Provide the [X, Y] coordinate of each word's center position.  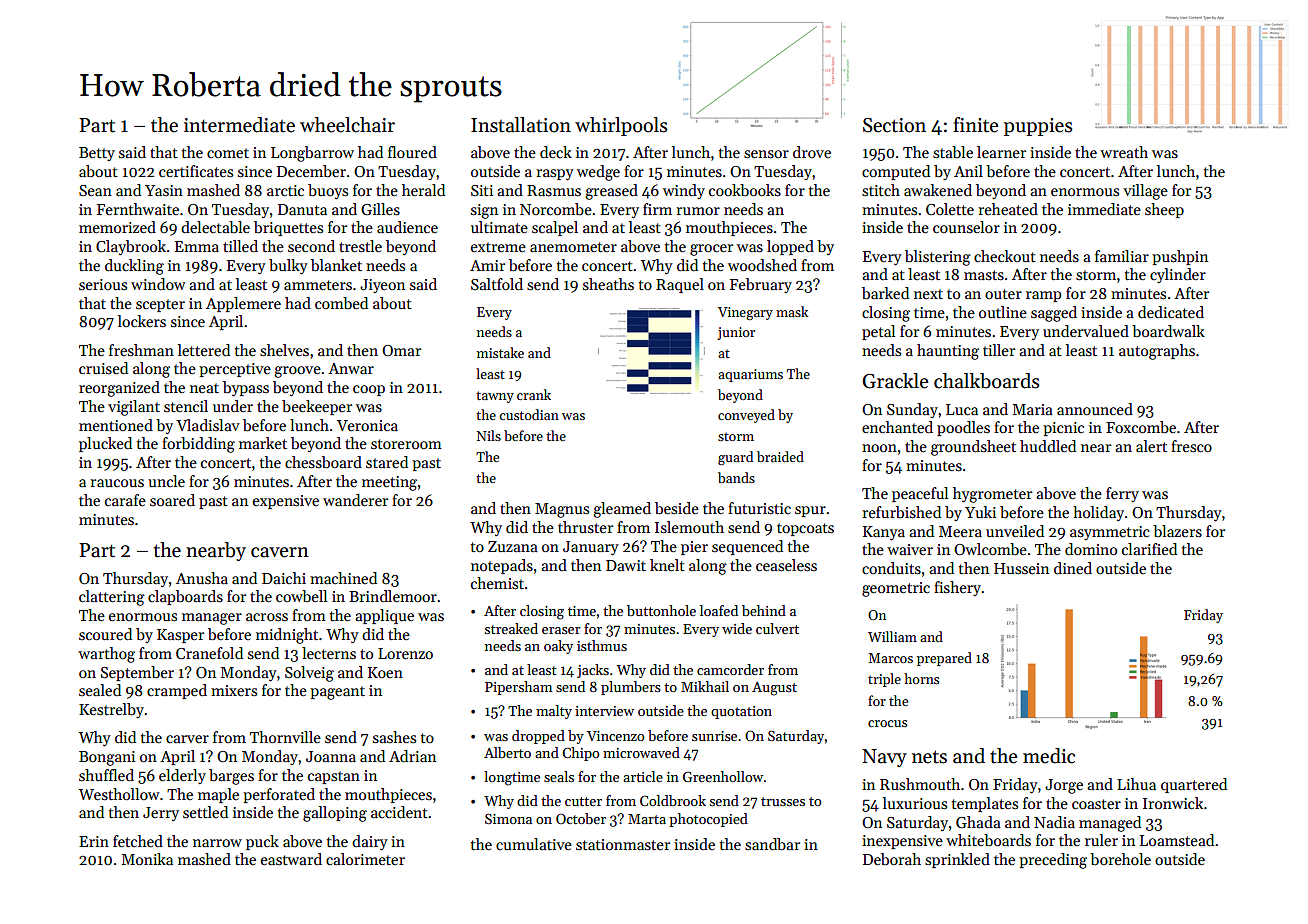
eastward [291, 859]
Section [894, 125]
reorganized [119, 389]
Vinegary [745, 313]
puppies [1038, 127]
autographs [1157, 352]
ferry [1122, 494]
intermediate [239, 125]
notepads [502, 566]
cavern [280, 552]
